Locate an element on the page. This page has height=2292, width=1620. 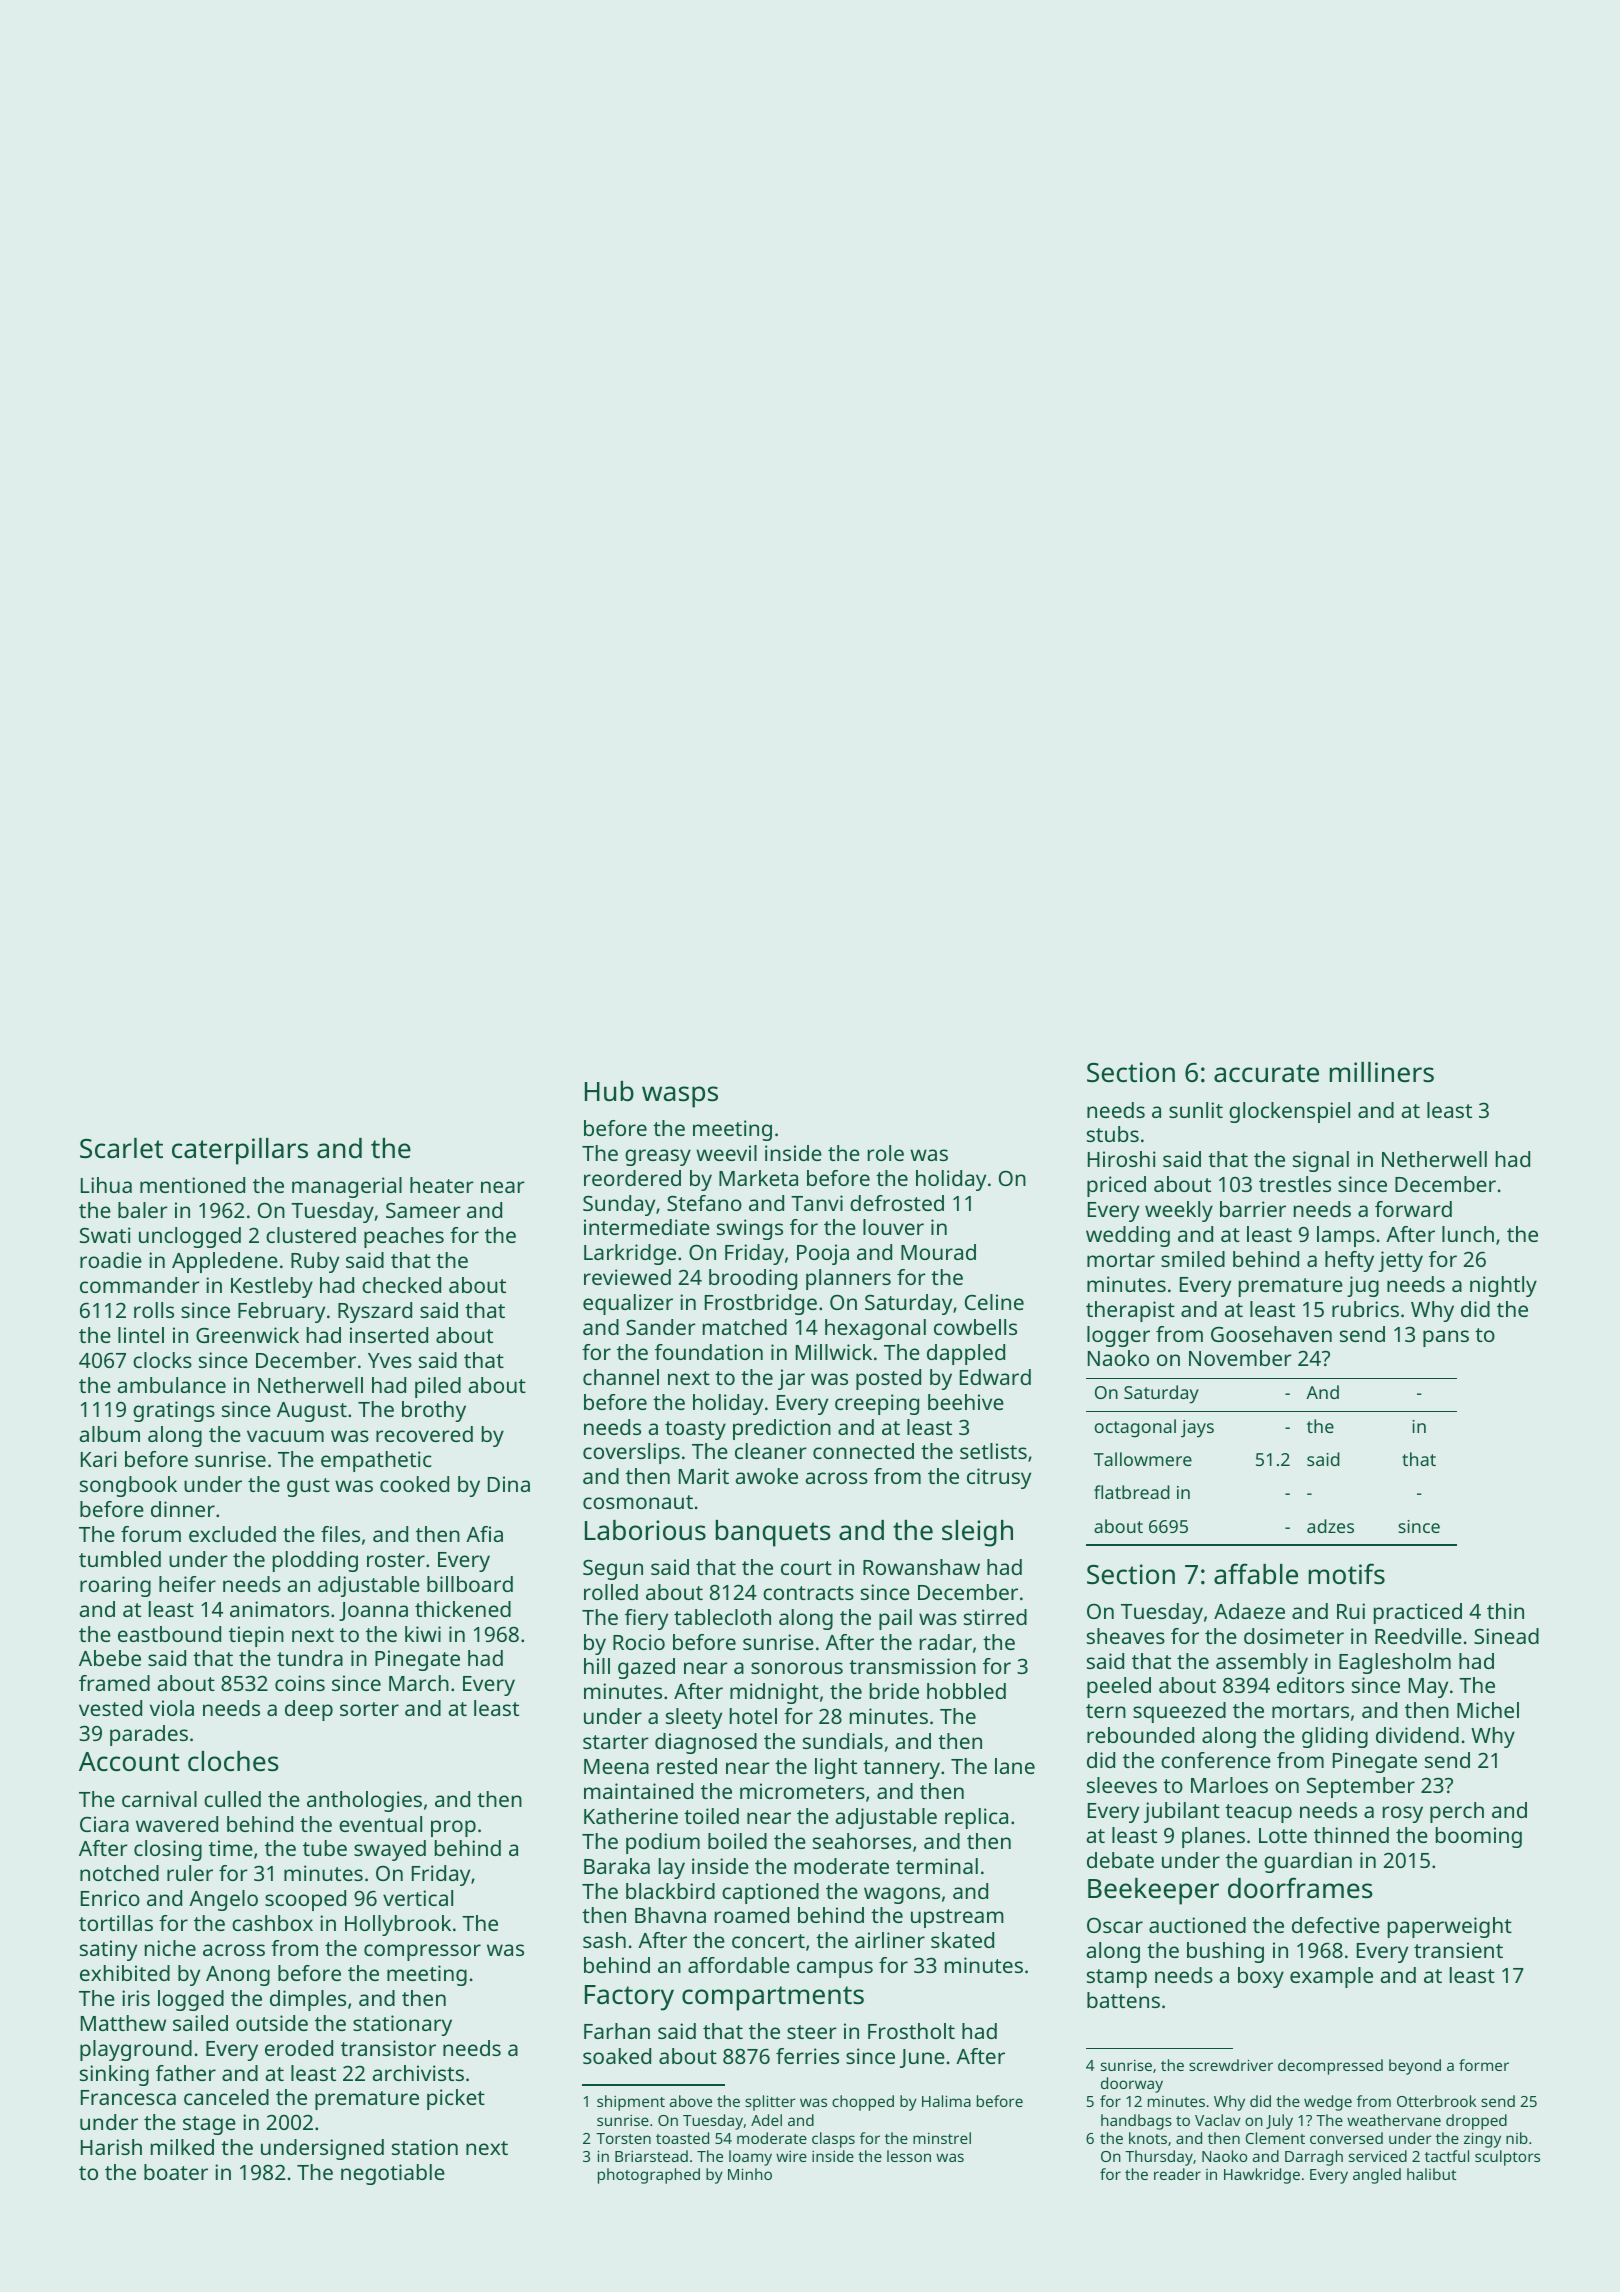
parades is located at coordinates (149, 1735).
